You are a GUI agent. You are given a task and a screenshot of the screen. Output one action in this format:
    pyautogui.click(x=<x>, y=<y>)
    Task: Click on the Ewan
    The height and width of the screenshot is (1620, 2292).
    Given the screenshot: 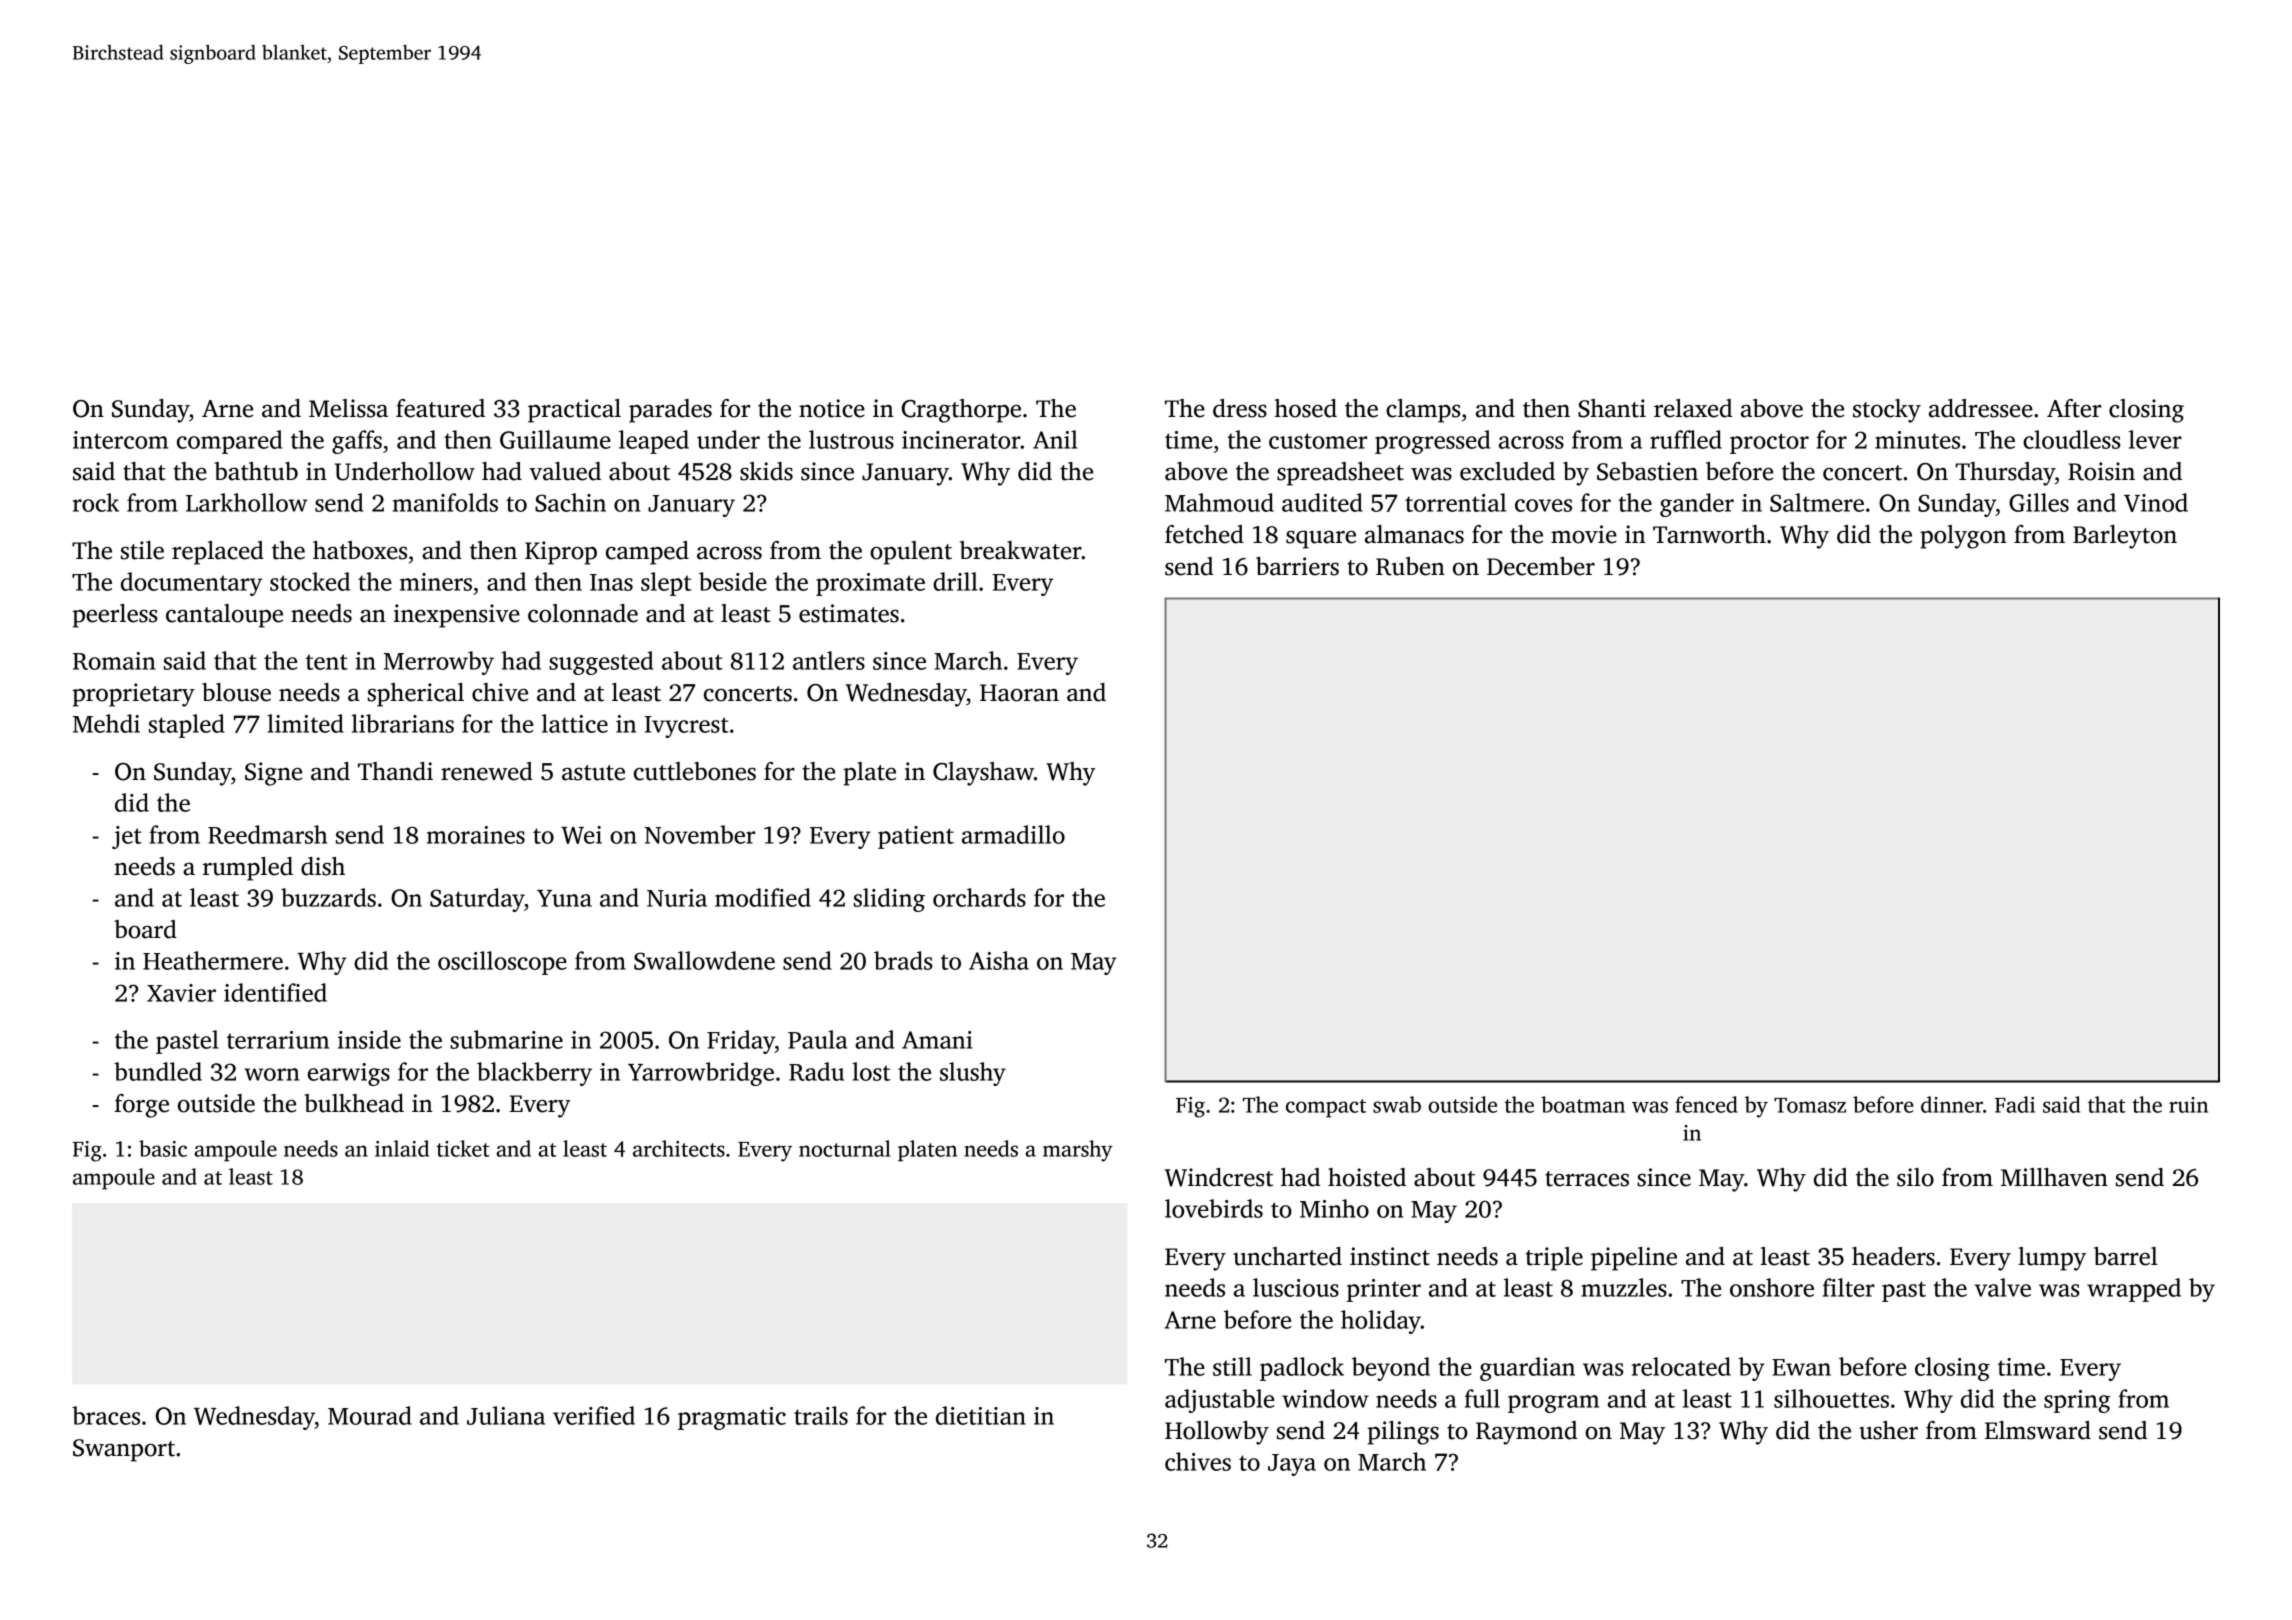 What is the action you would take?
    pyautogui.click(x=1801, y=1367)
